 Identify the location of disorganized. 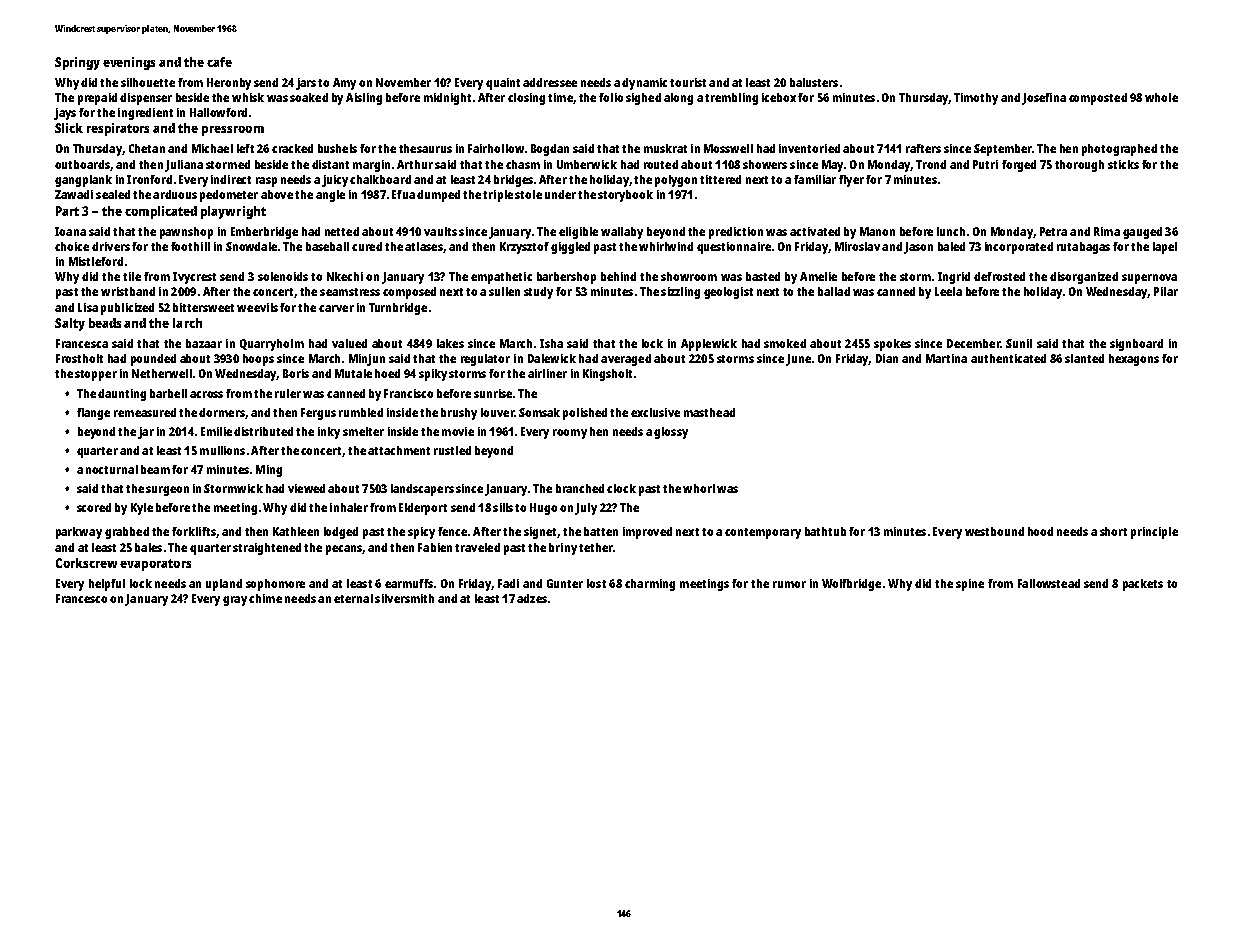
(1084, 278).
